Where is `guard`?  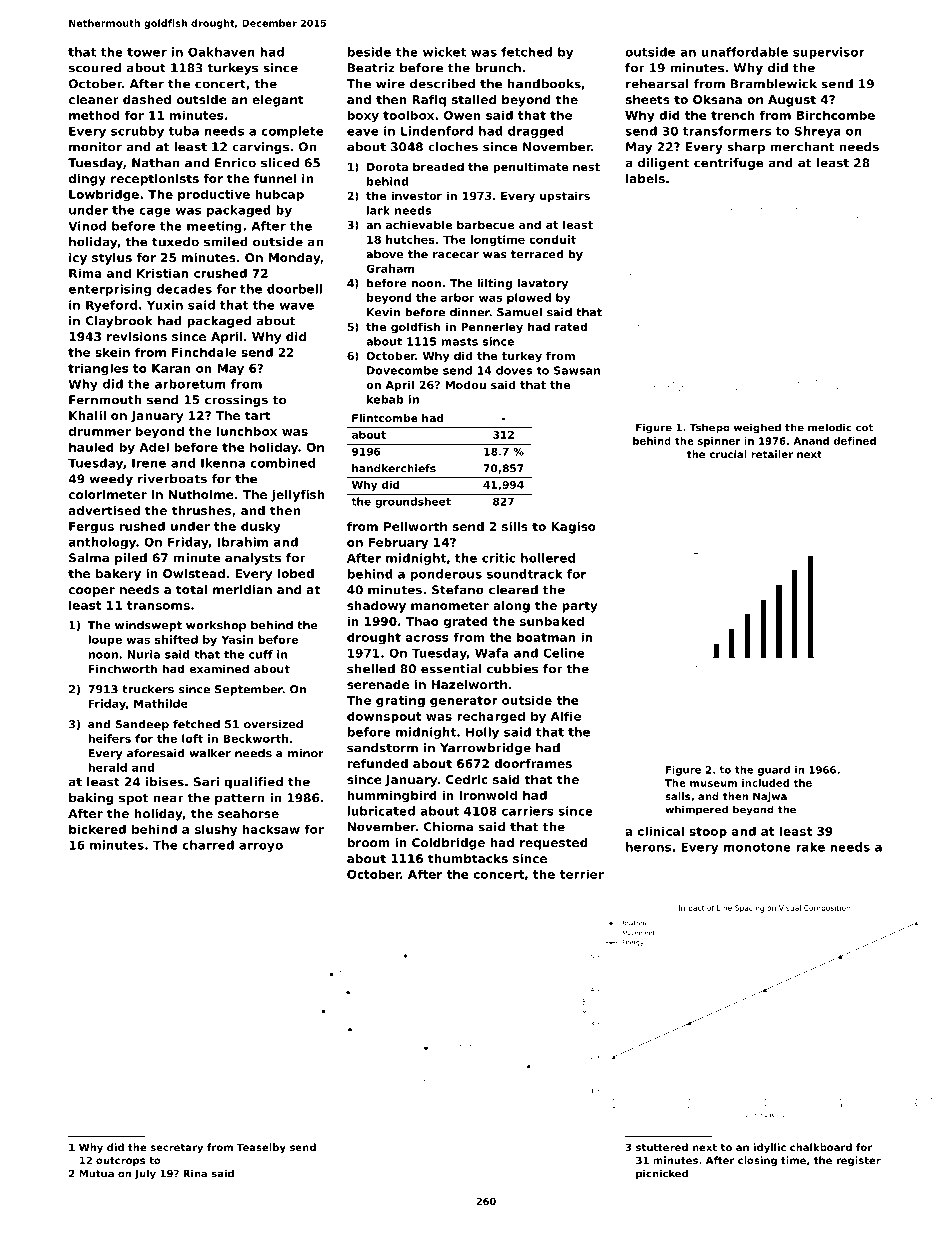
guard is located at coordinates (773, 771).
